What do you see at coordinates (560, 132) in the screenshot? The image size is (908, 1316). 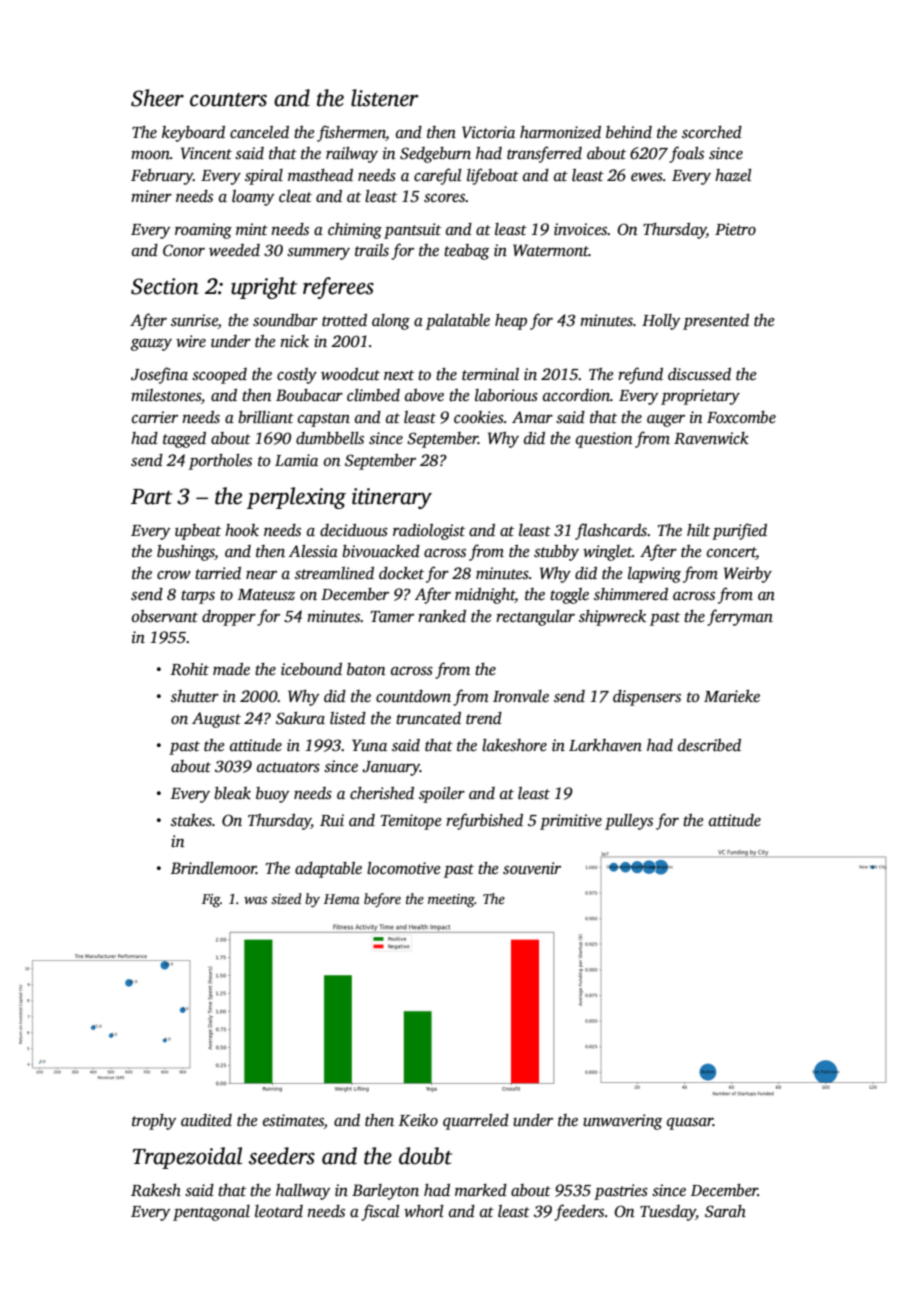 I see `harmonized` at bounding box center [560, 132].
